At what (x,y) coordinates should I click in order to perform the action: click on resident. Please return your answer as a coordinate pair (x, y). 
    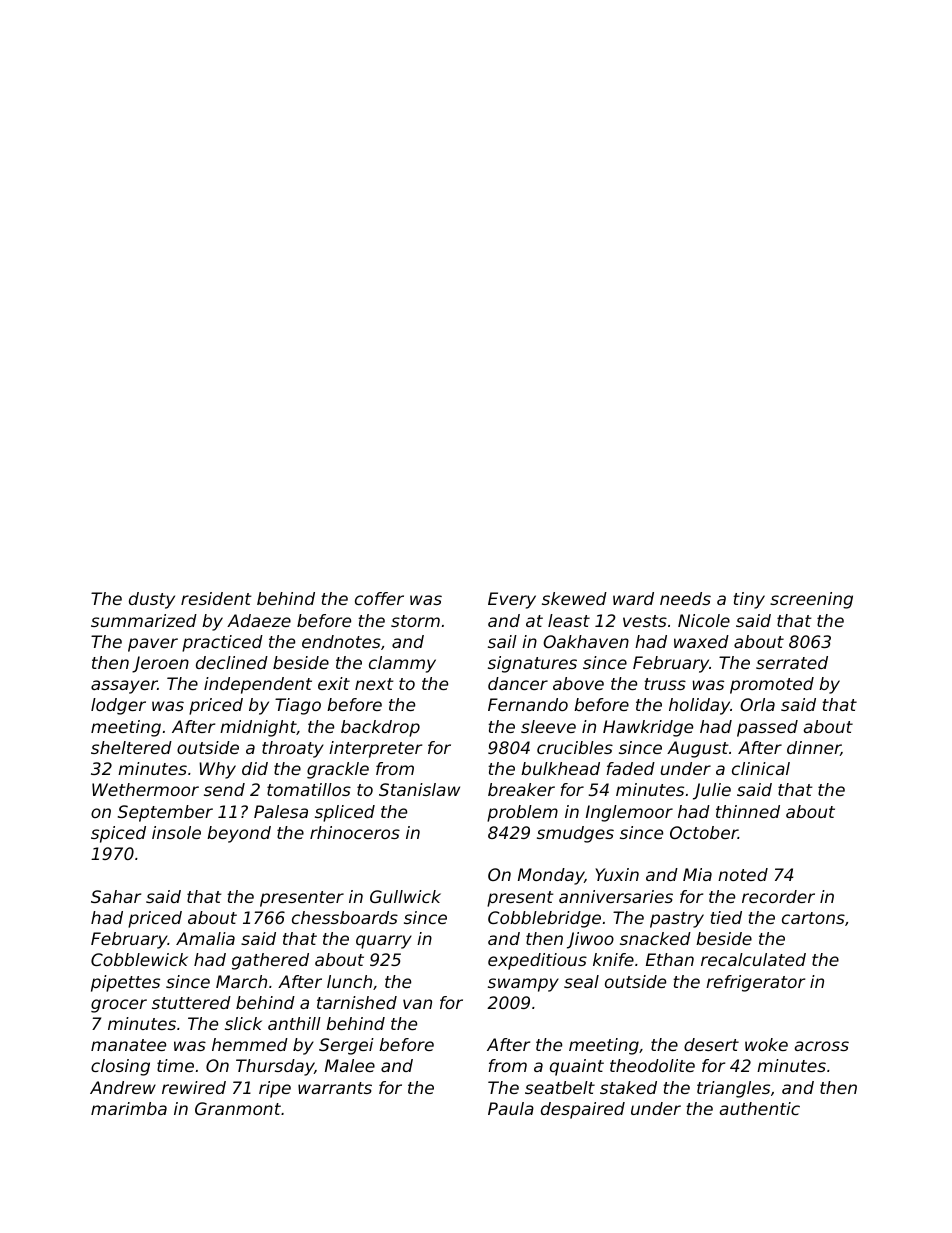
    Looking at the image, I should click on (216, 598).
